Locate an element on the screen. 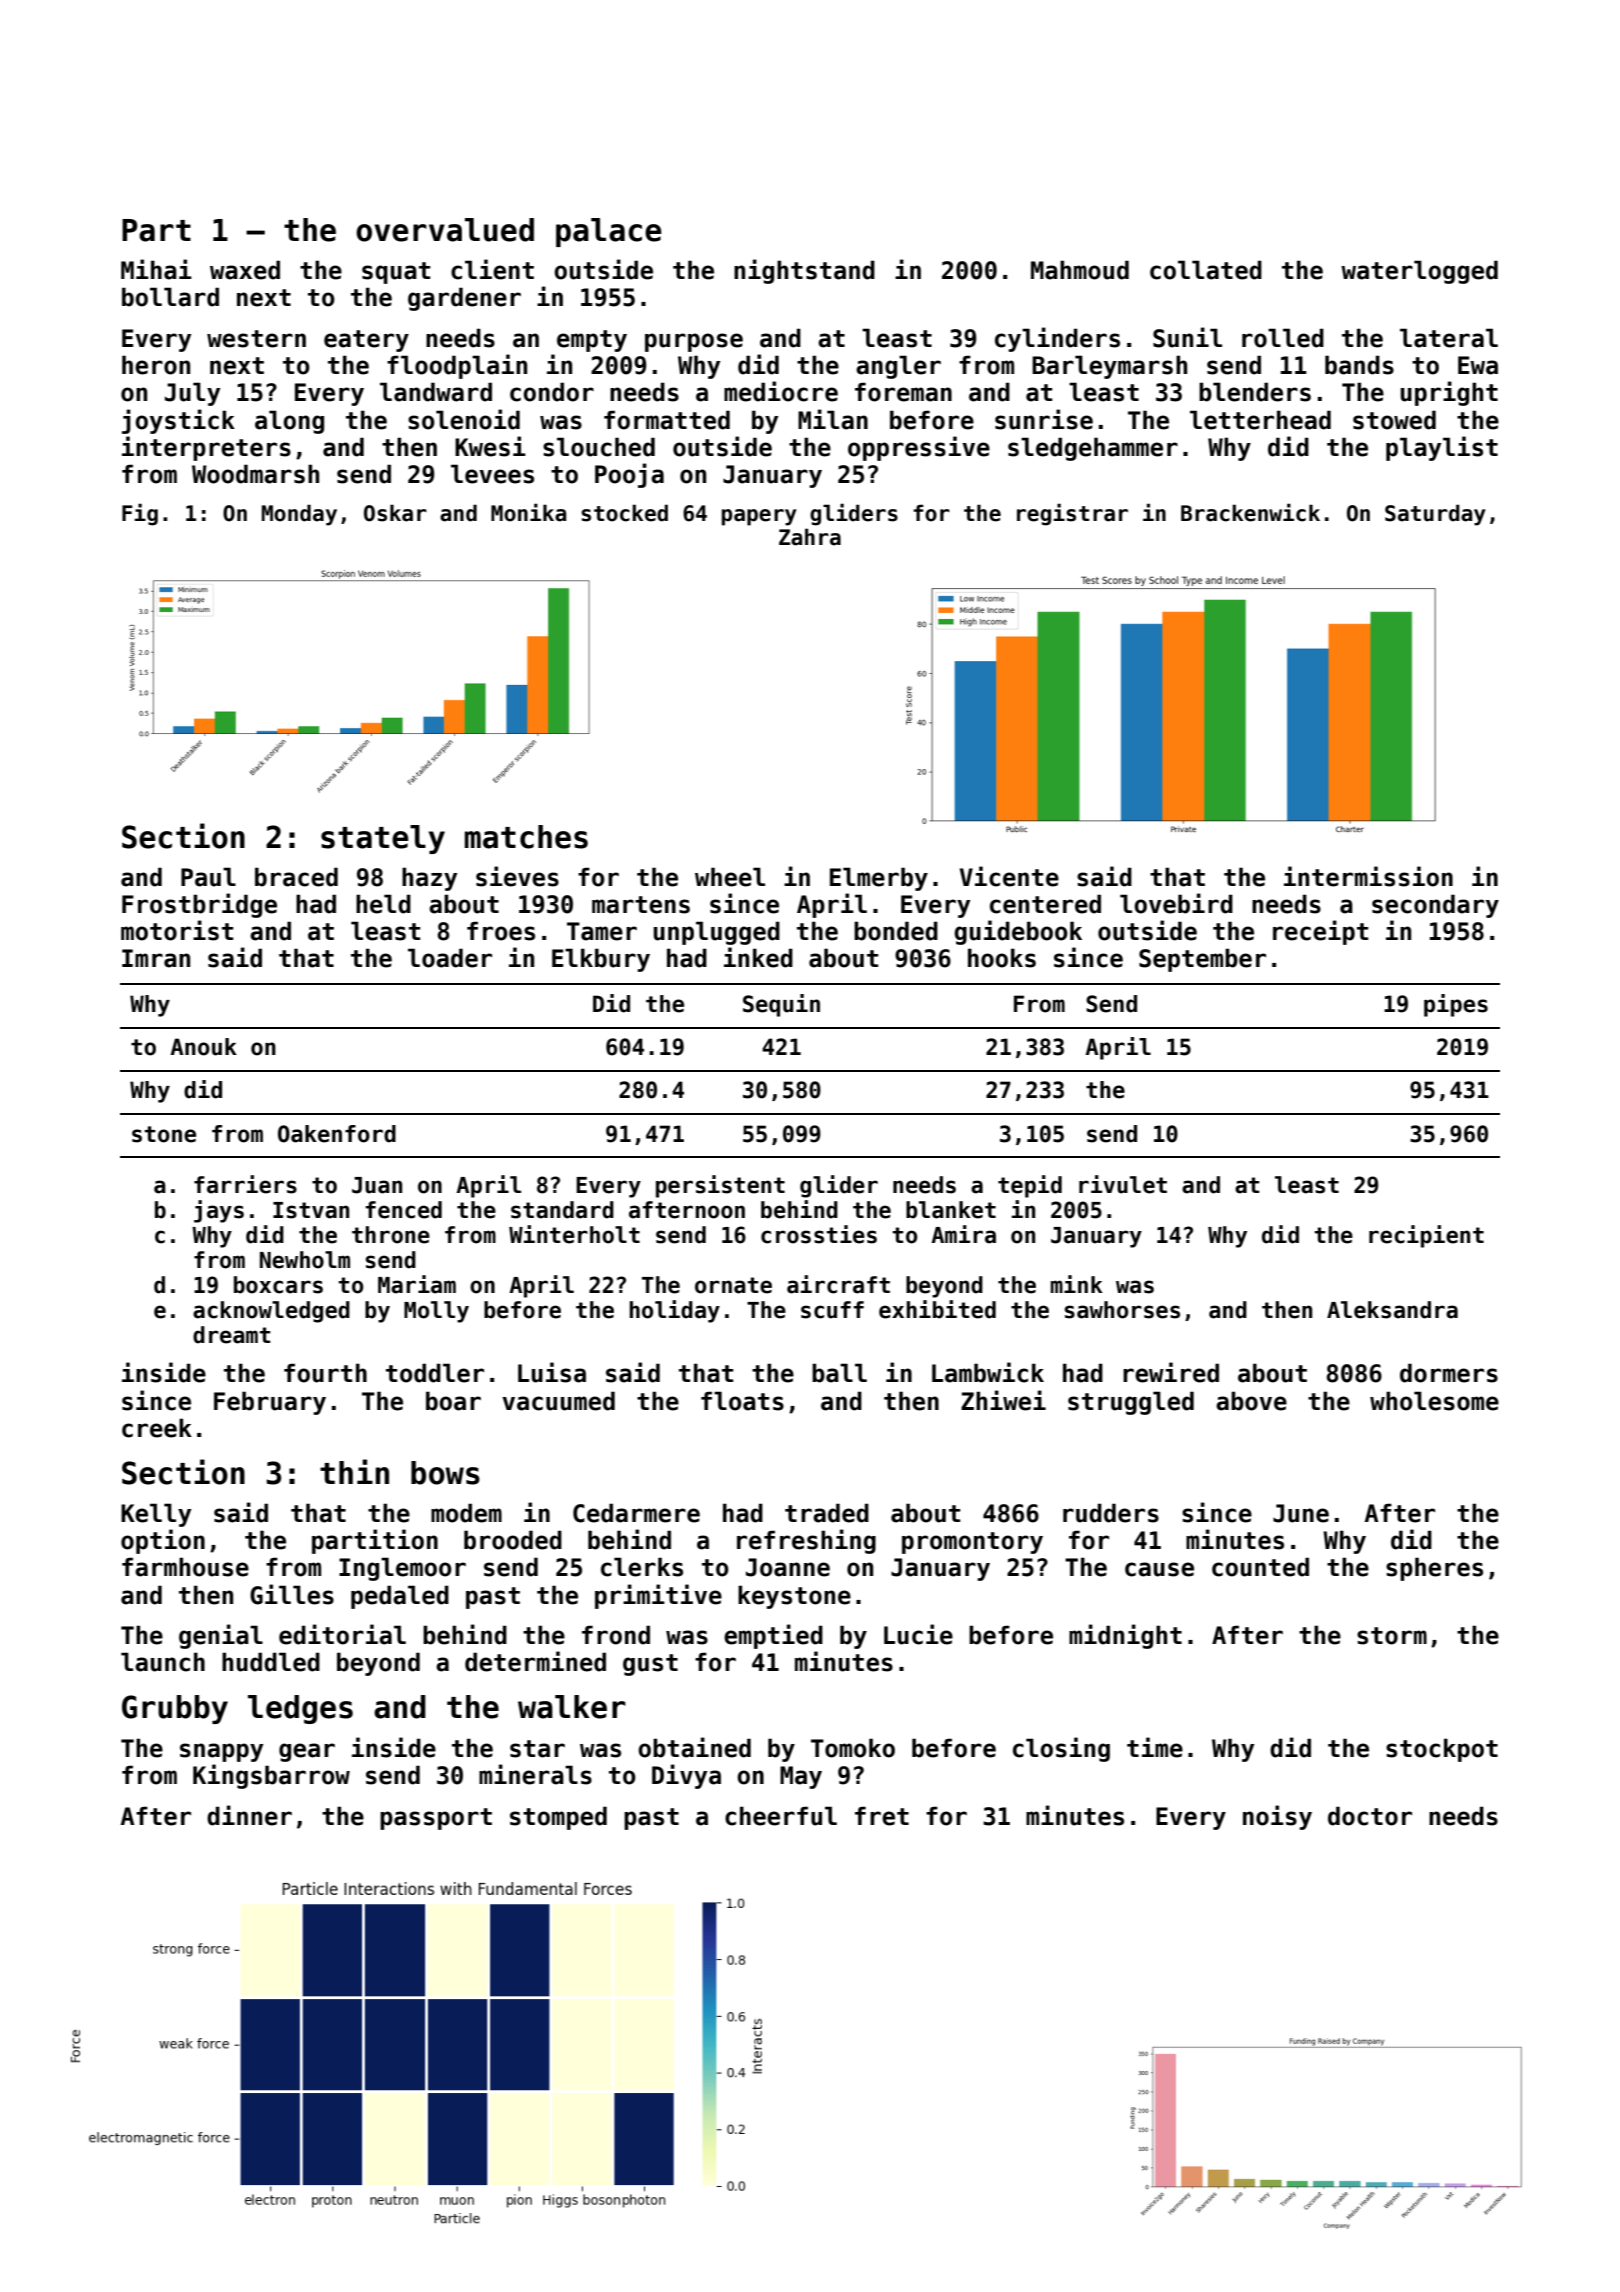 The height and width of the screenshot is (2292, 1620). passport is located at coordinates (436, 1819).
